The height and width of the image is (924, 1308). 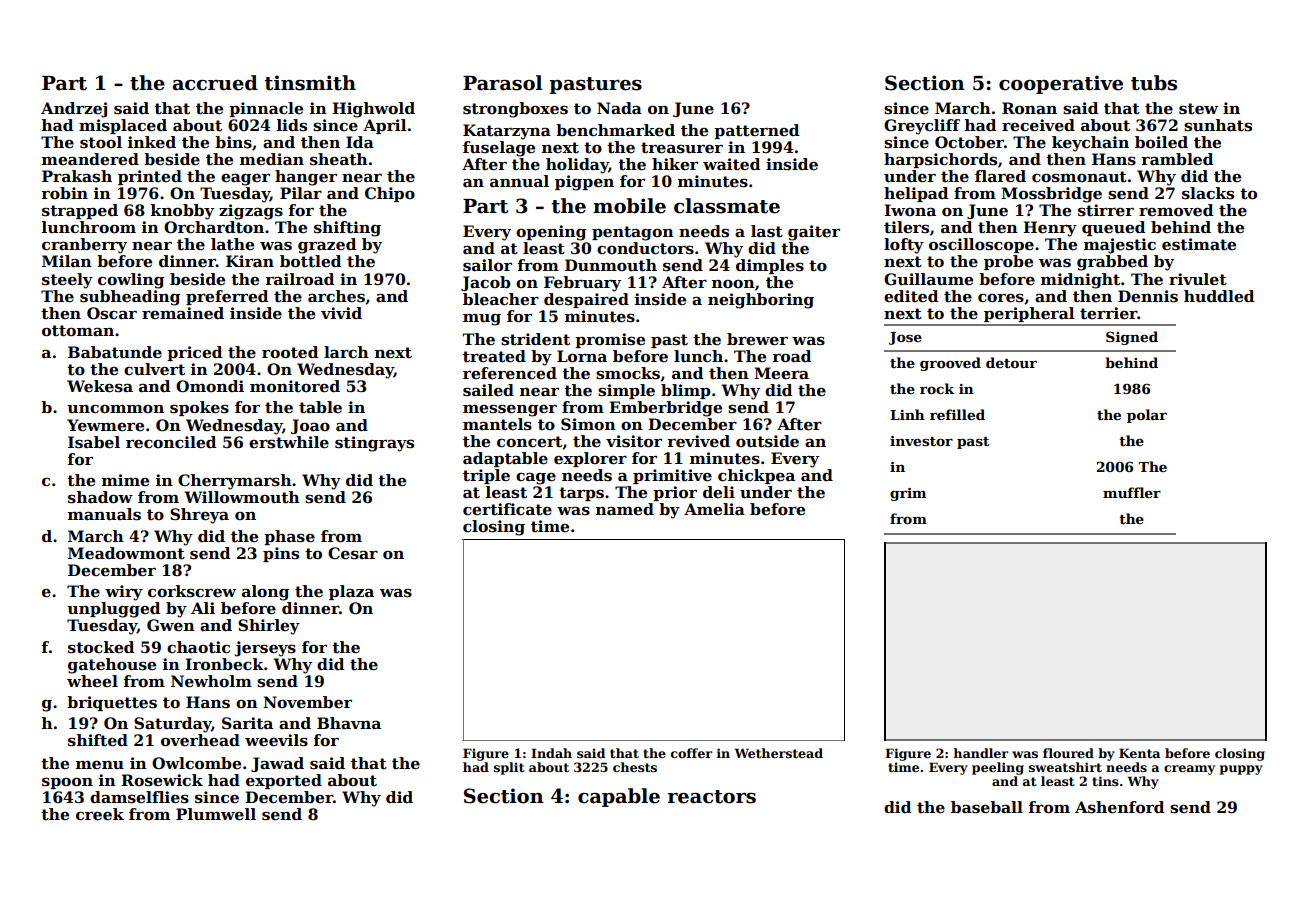 What do you see at coordinates (216, 814) in the image?
I see `Plumwell` at bounding box center [216, 814].
